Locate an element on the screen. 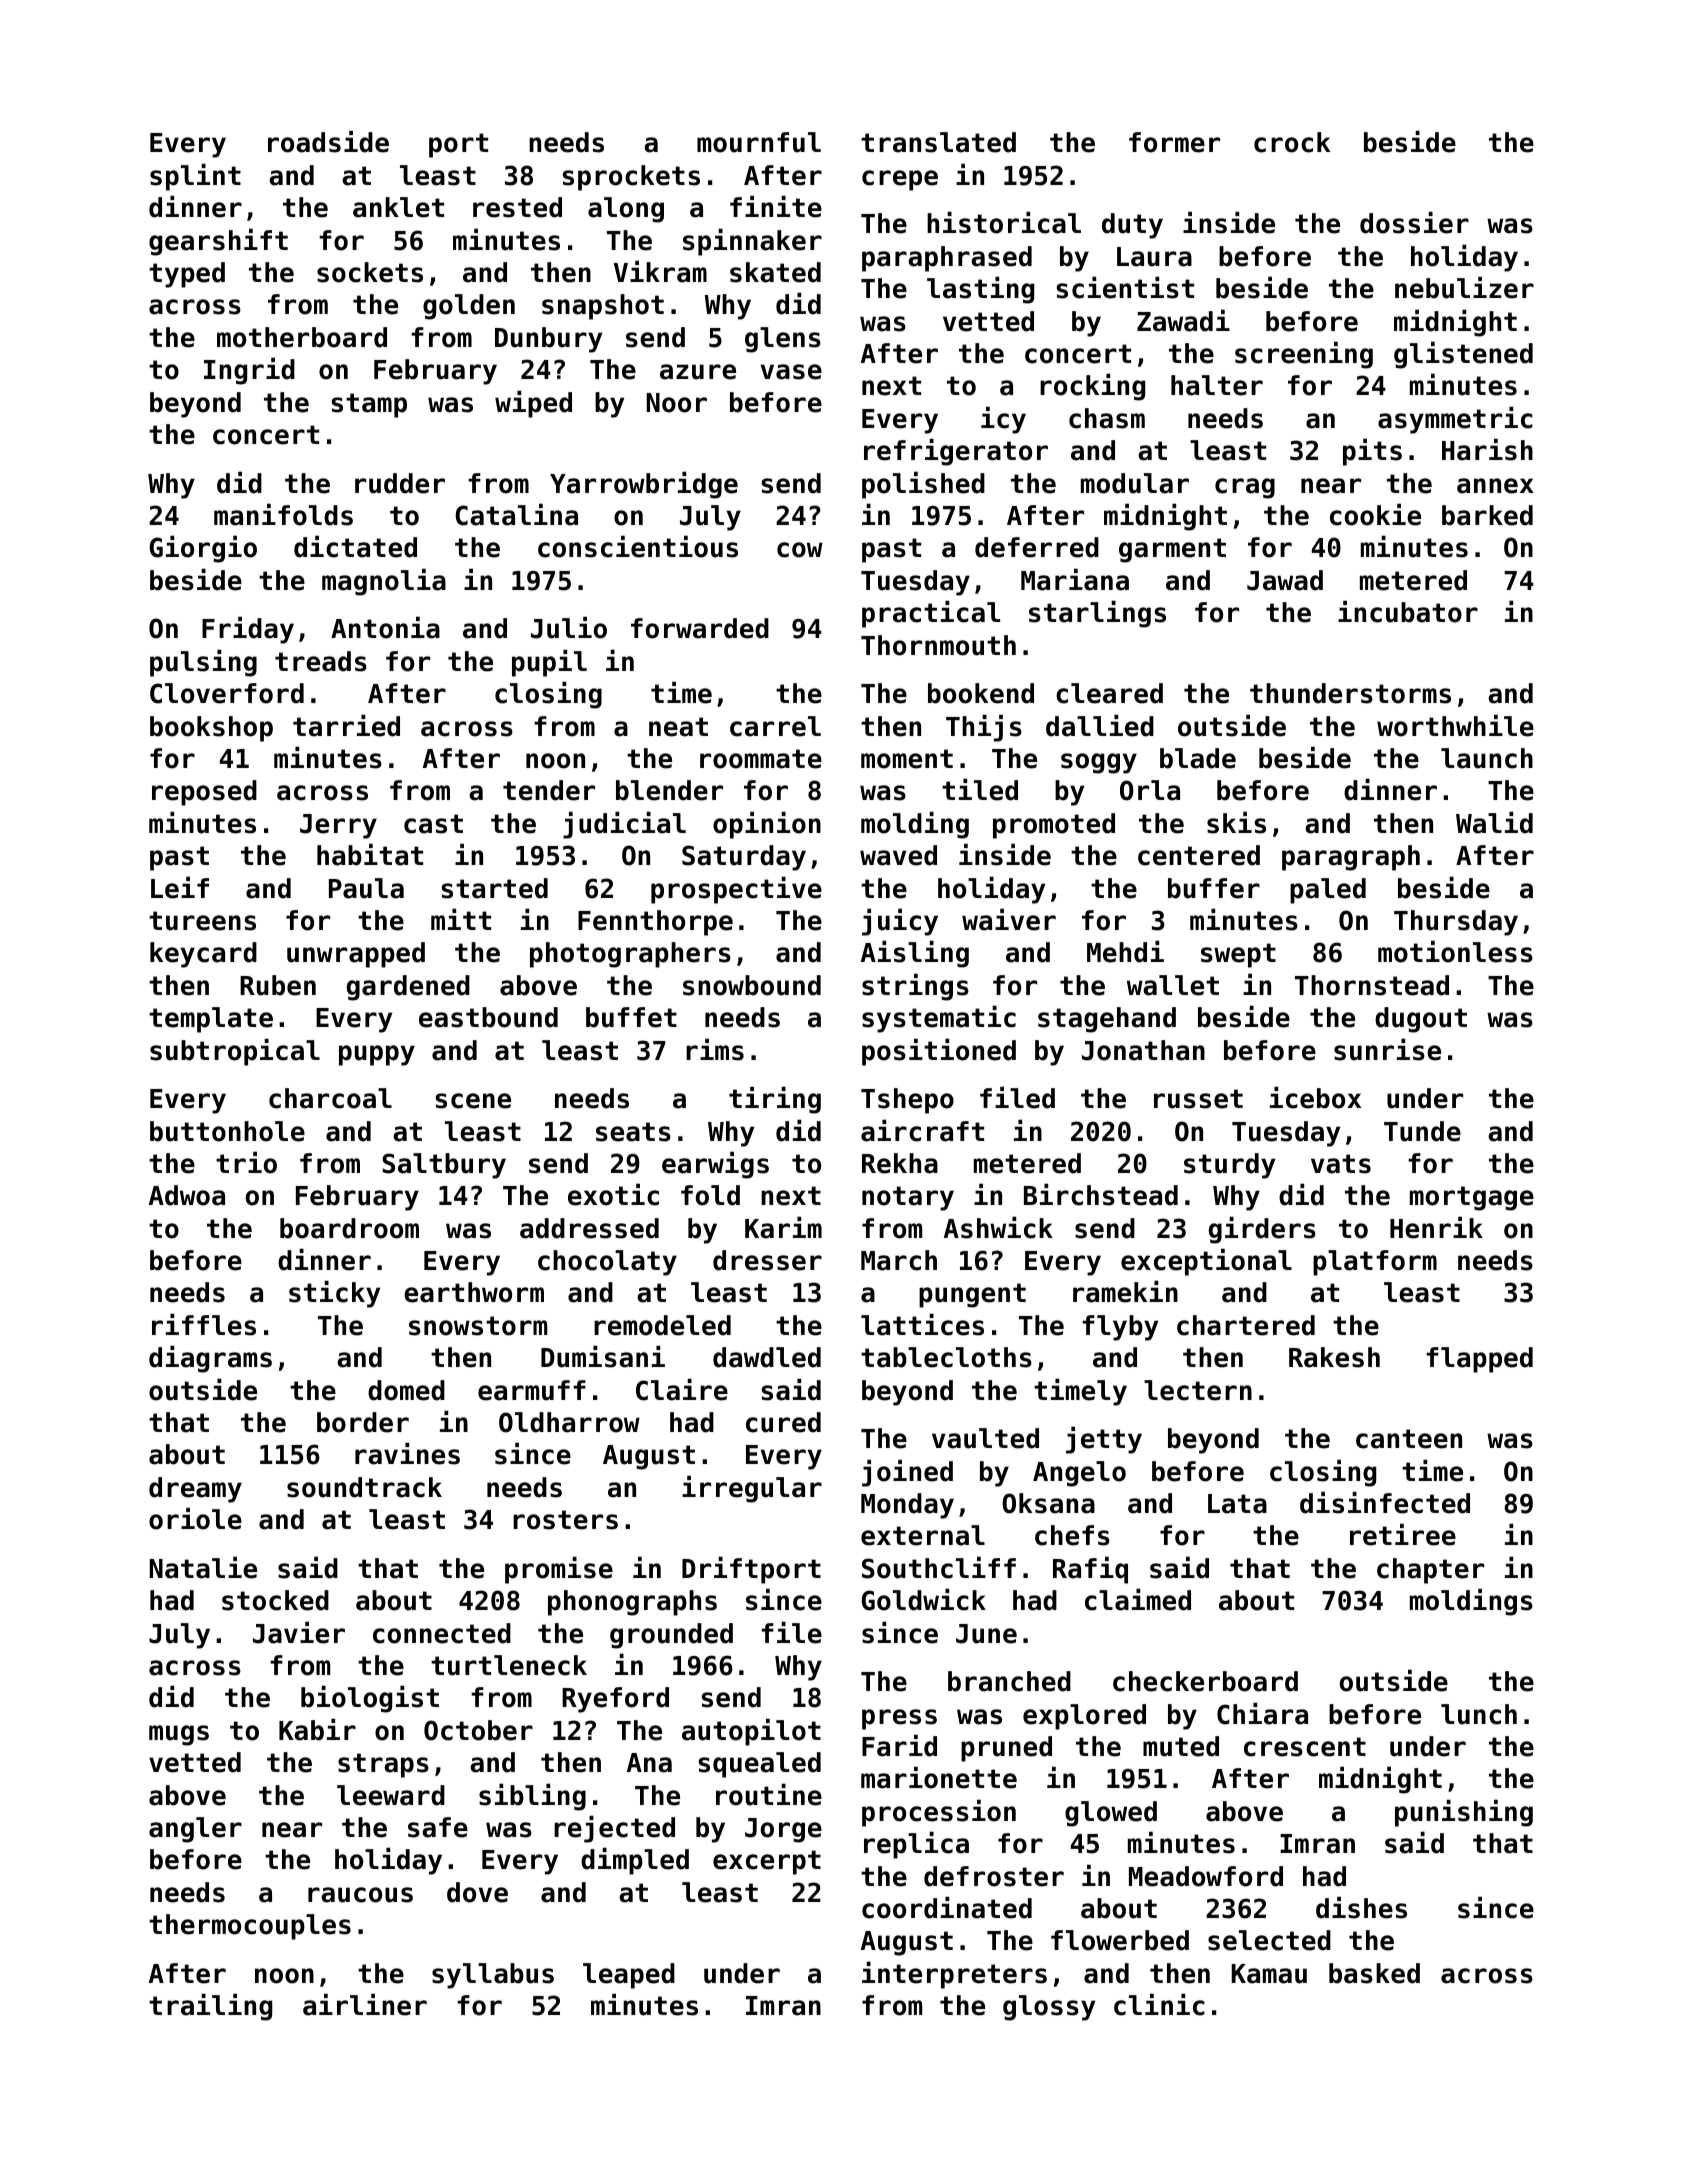 The height and width of the screenshot is (2178, 1683). incubator is located at coordinates (1408, 611).
